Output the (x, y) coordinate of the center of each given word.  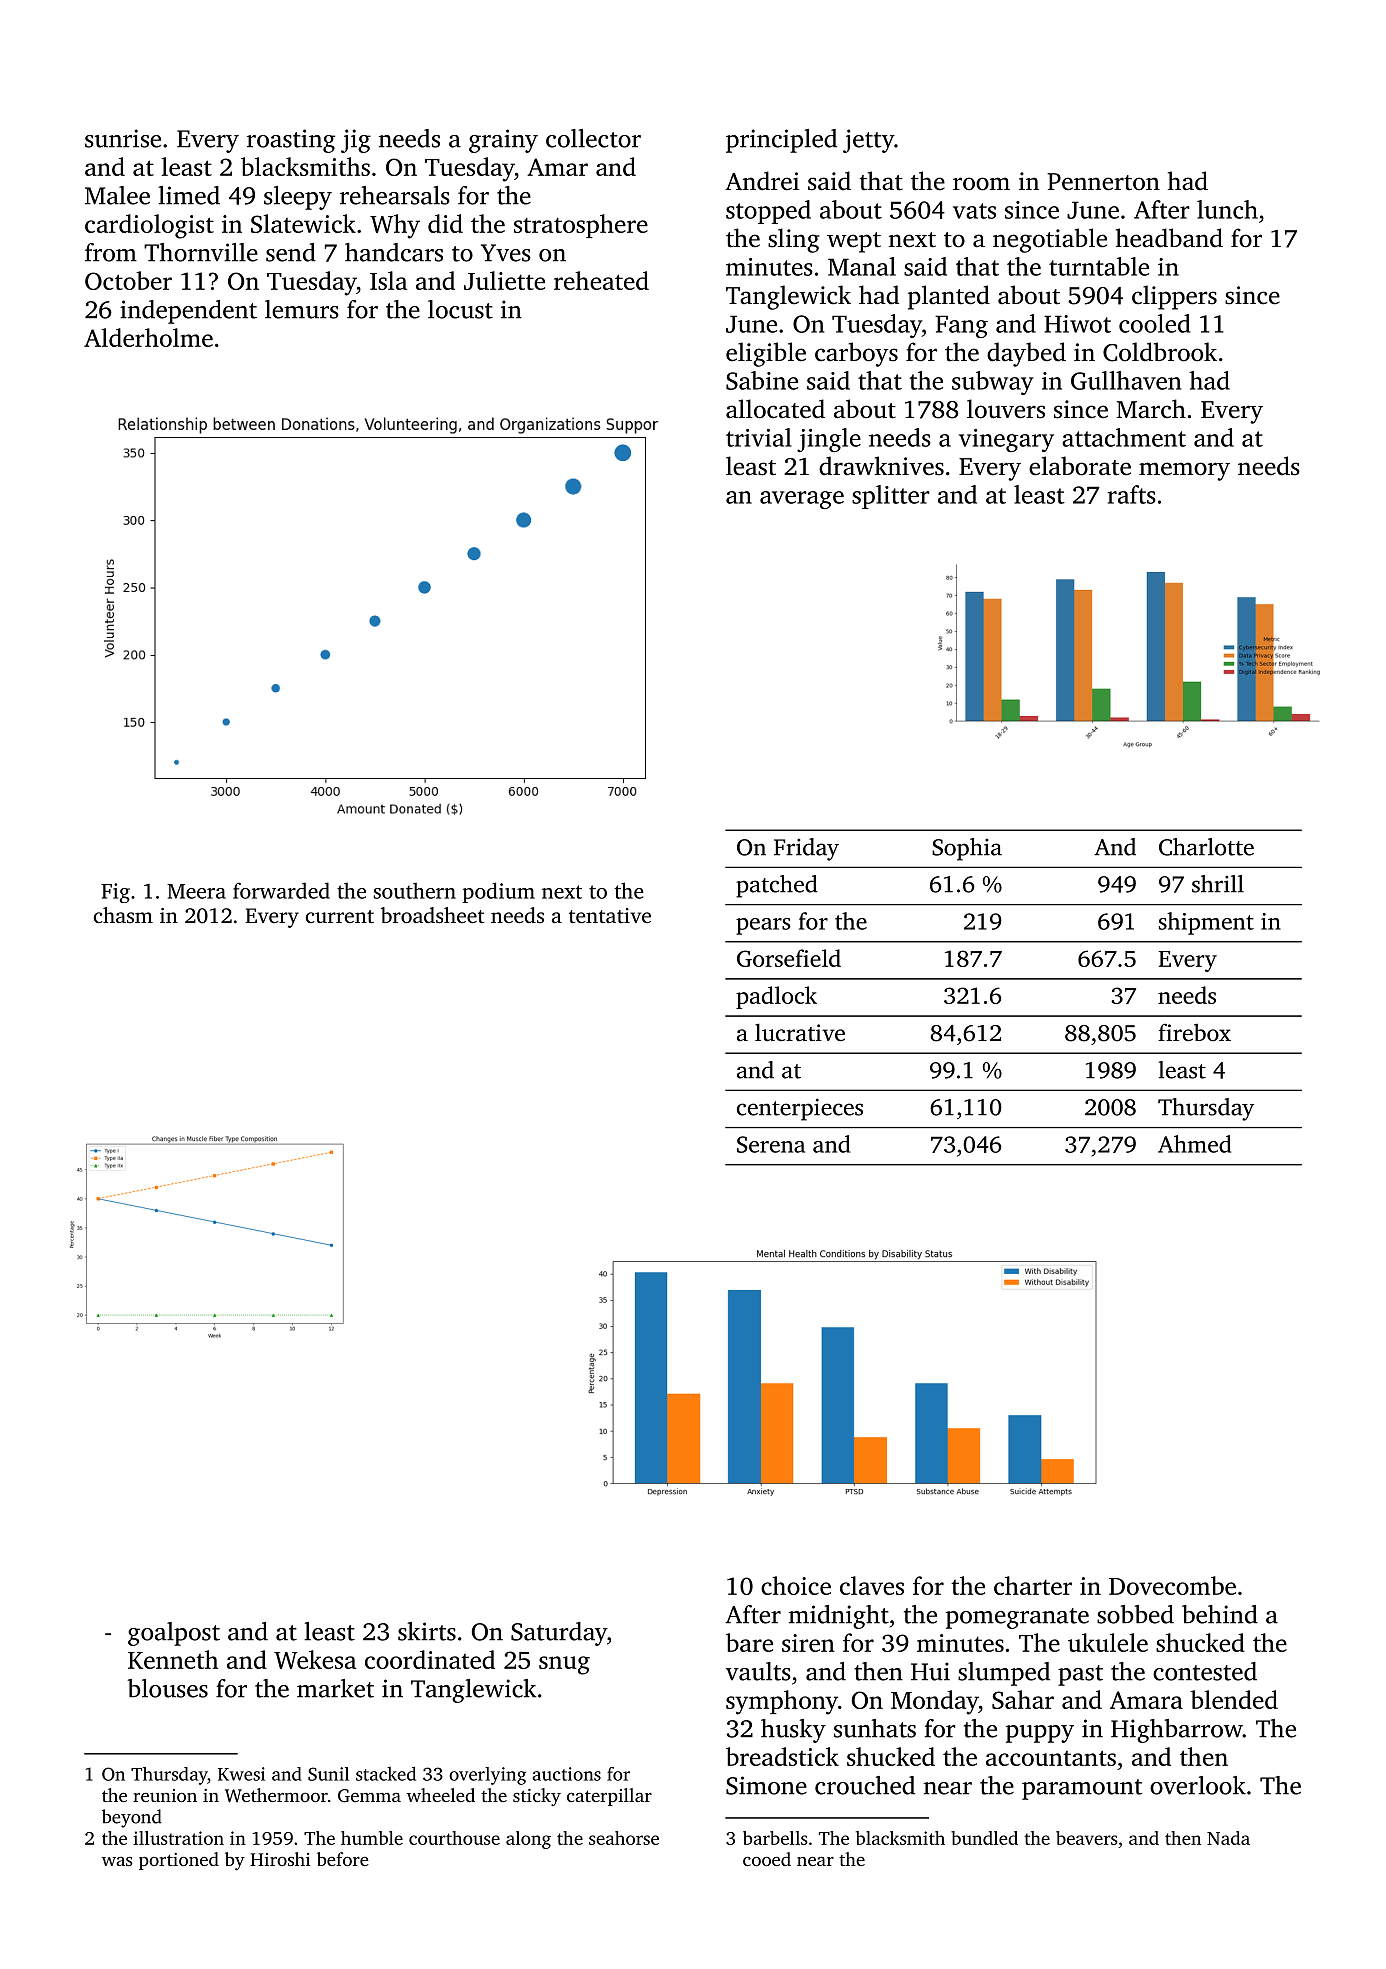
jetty (868, 141)
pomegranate (1017, 1618)
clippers (1174, 297)
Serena (771, 1144)
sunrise (123, 138)
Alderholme (148, 337)
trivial (759, 437)
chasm (123, 915)
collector (593, 138)
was (117, 1861)
